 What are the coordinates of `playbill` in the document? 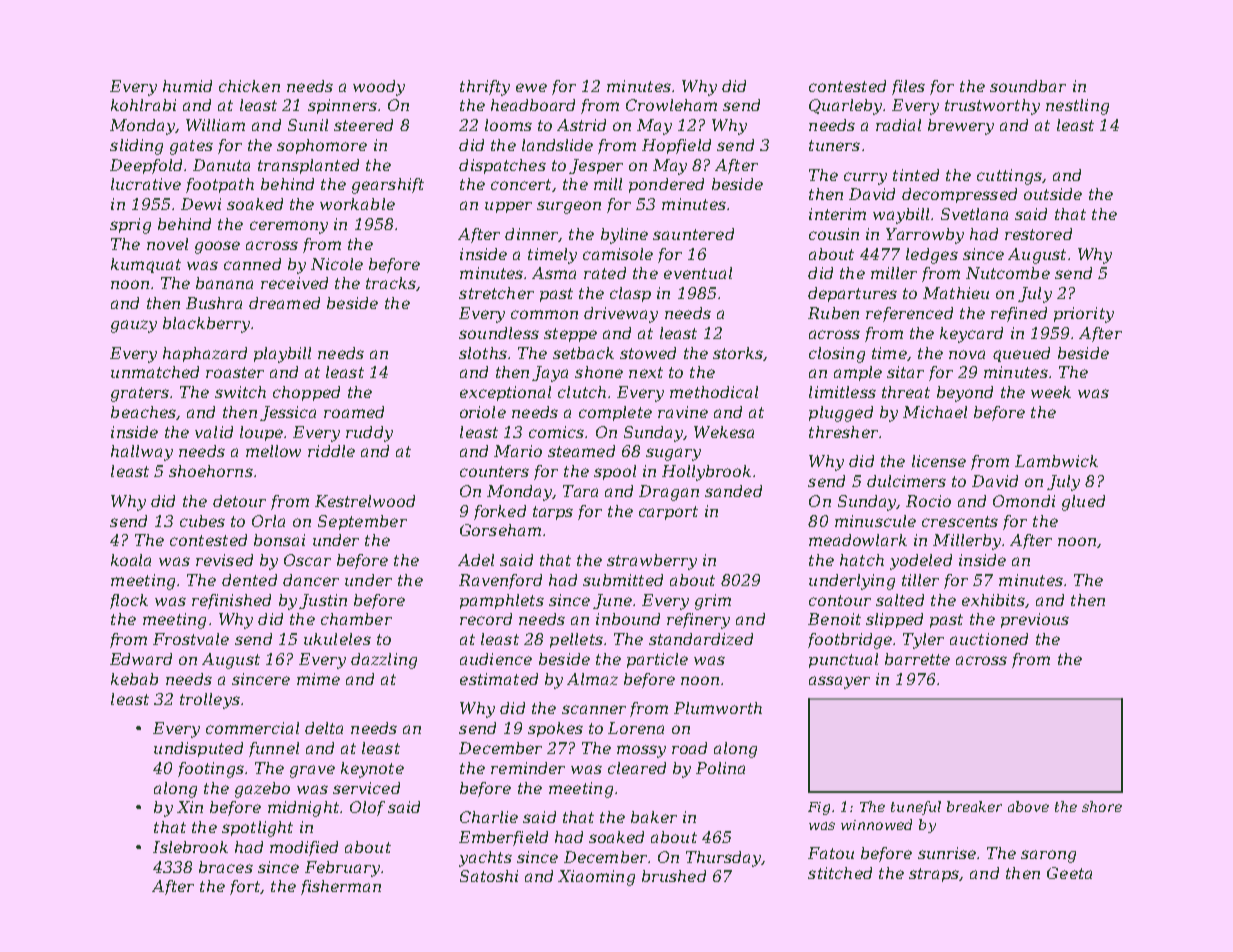 It's located at (282, 355).
